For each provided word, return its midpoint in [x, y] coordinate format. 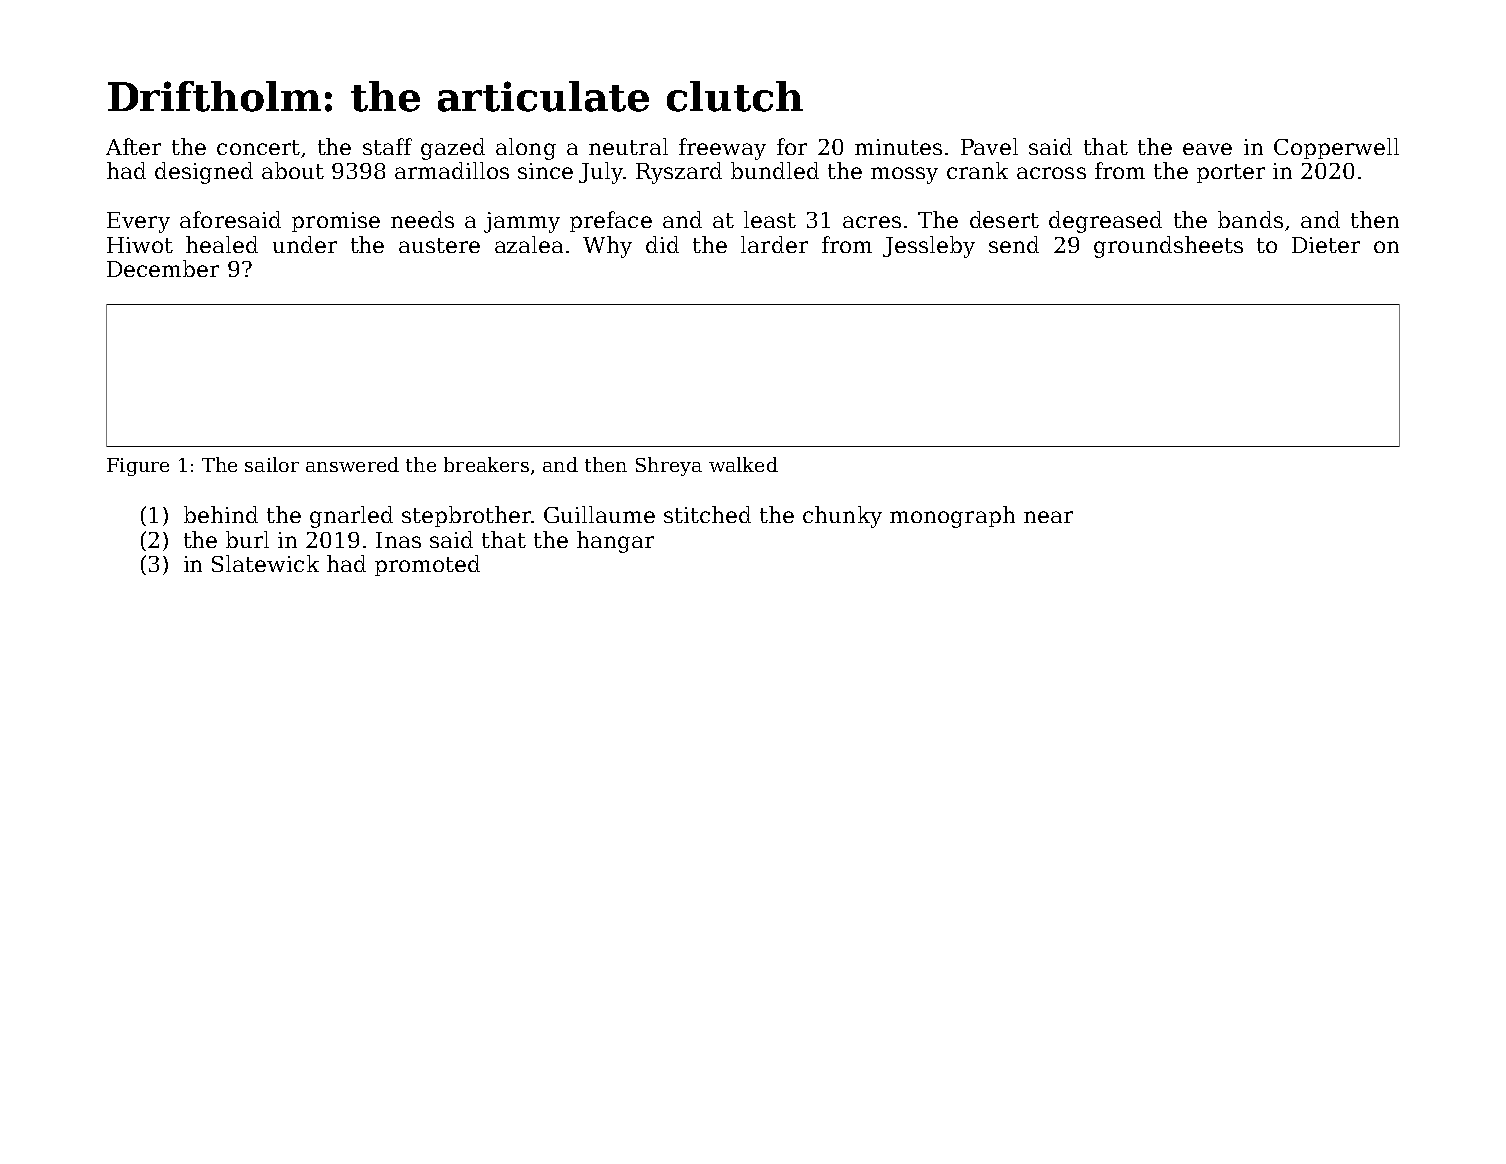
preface [611, 221]
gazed [453, 149]
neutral [628, 146]
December [163, 268]
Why [607, 247]
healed [222, 244]
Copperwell [1336, 148]
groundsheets [1168, 247]
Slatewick [265, 563]
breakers [486, 464]
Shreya [669, 466]
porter [1231, 173]
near [1048, 517]
